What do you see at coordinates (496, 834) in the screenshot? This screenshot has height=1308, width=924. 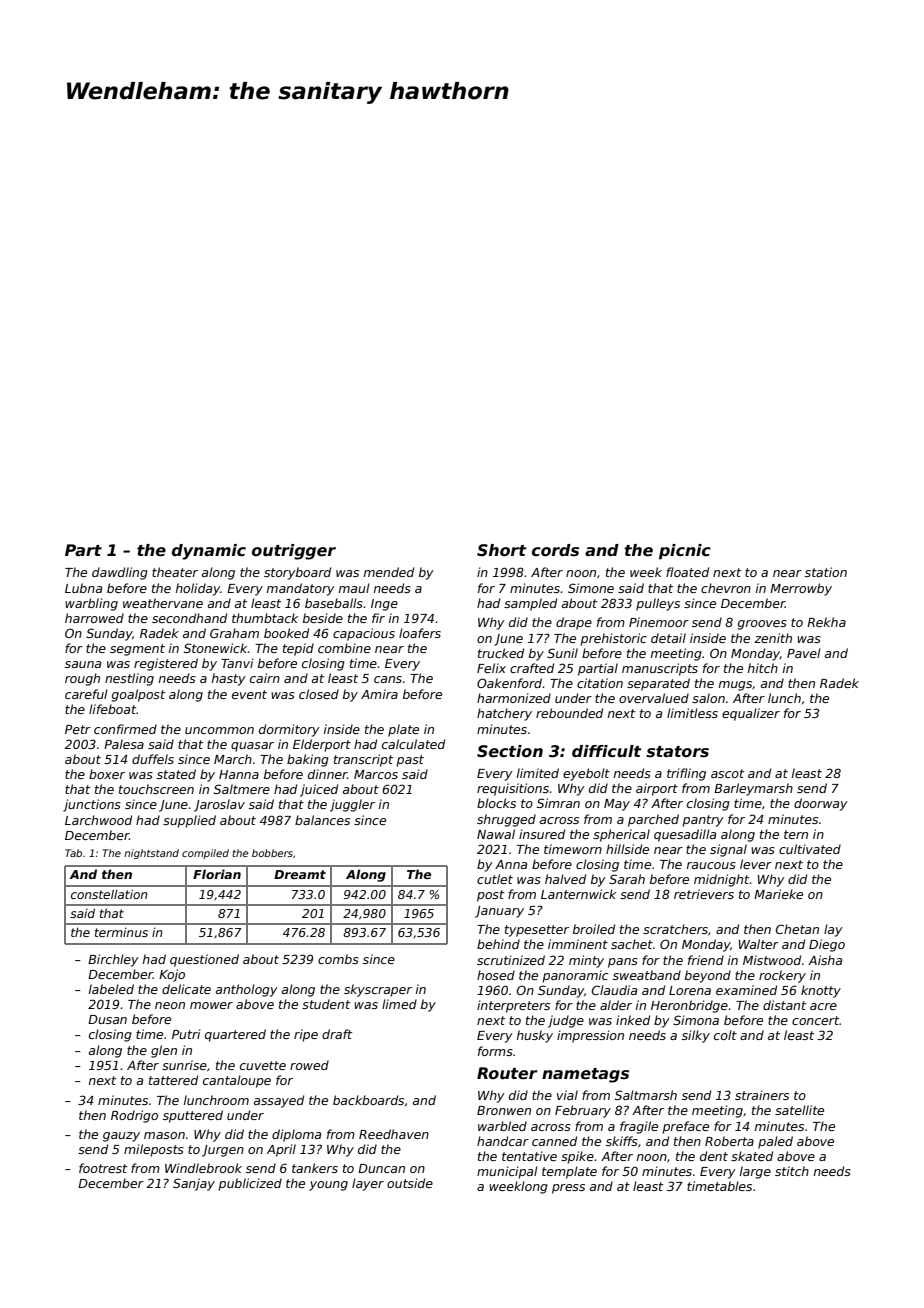 I see `Nawal` at bounding box center [496, 834].
